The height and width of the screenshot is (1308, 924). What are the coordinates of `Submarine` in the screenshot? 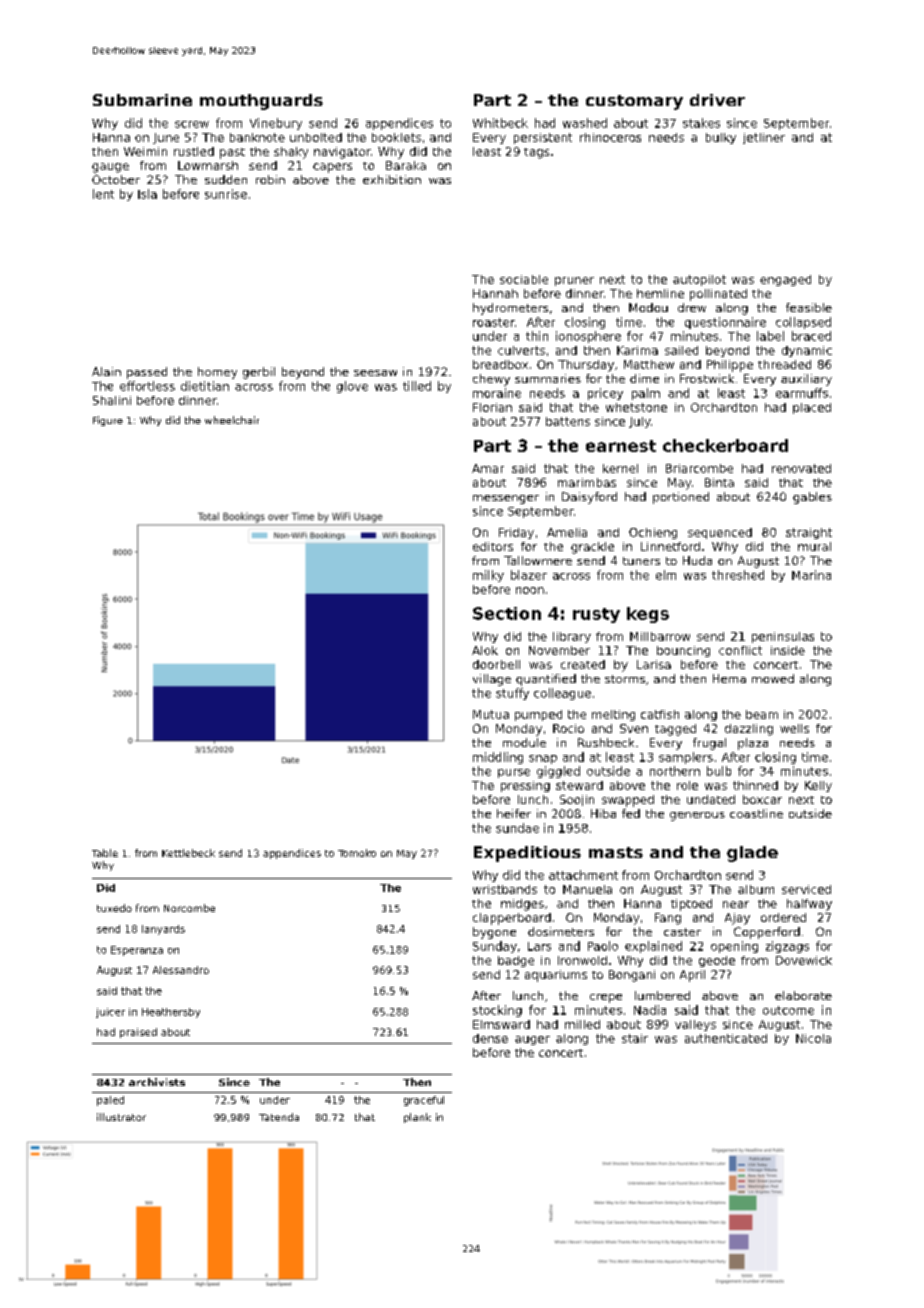 It's located at (142, 100).
